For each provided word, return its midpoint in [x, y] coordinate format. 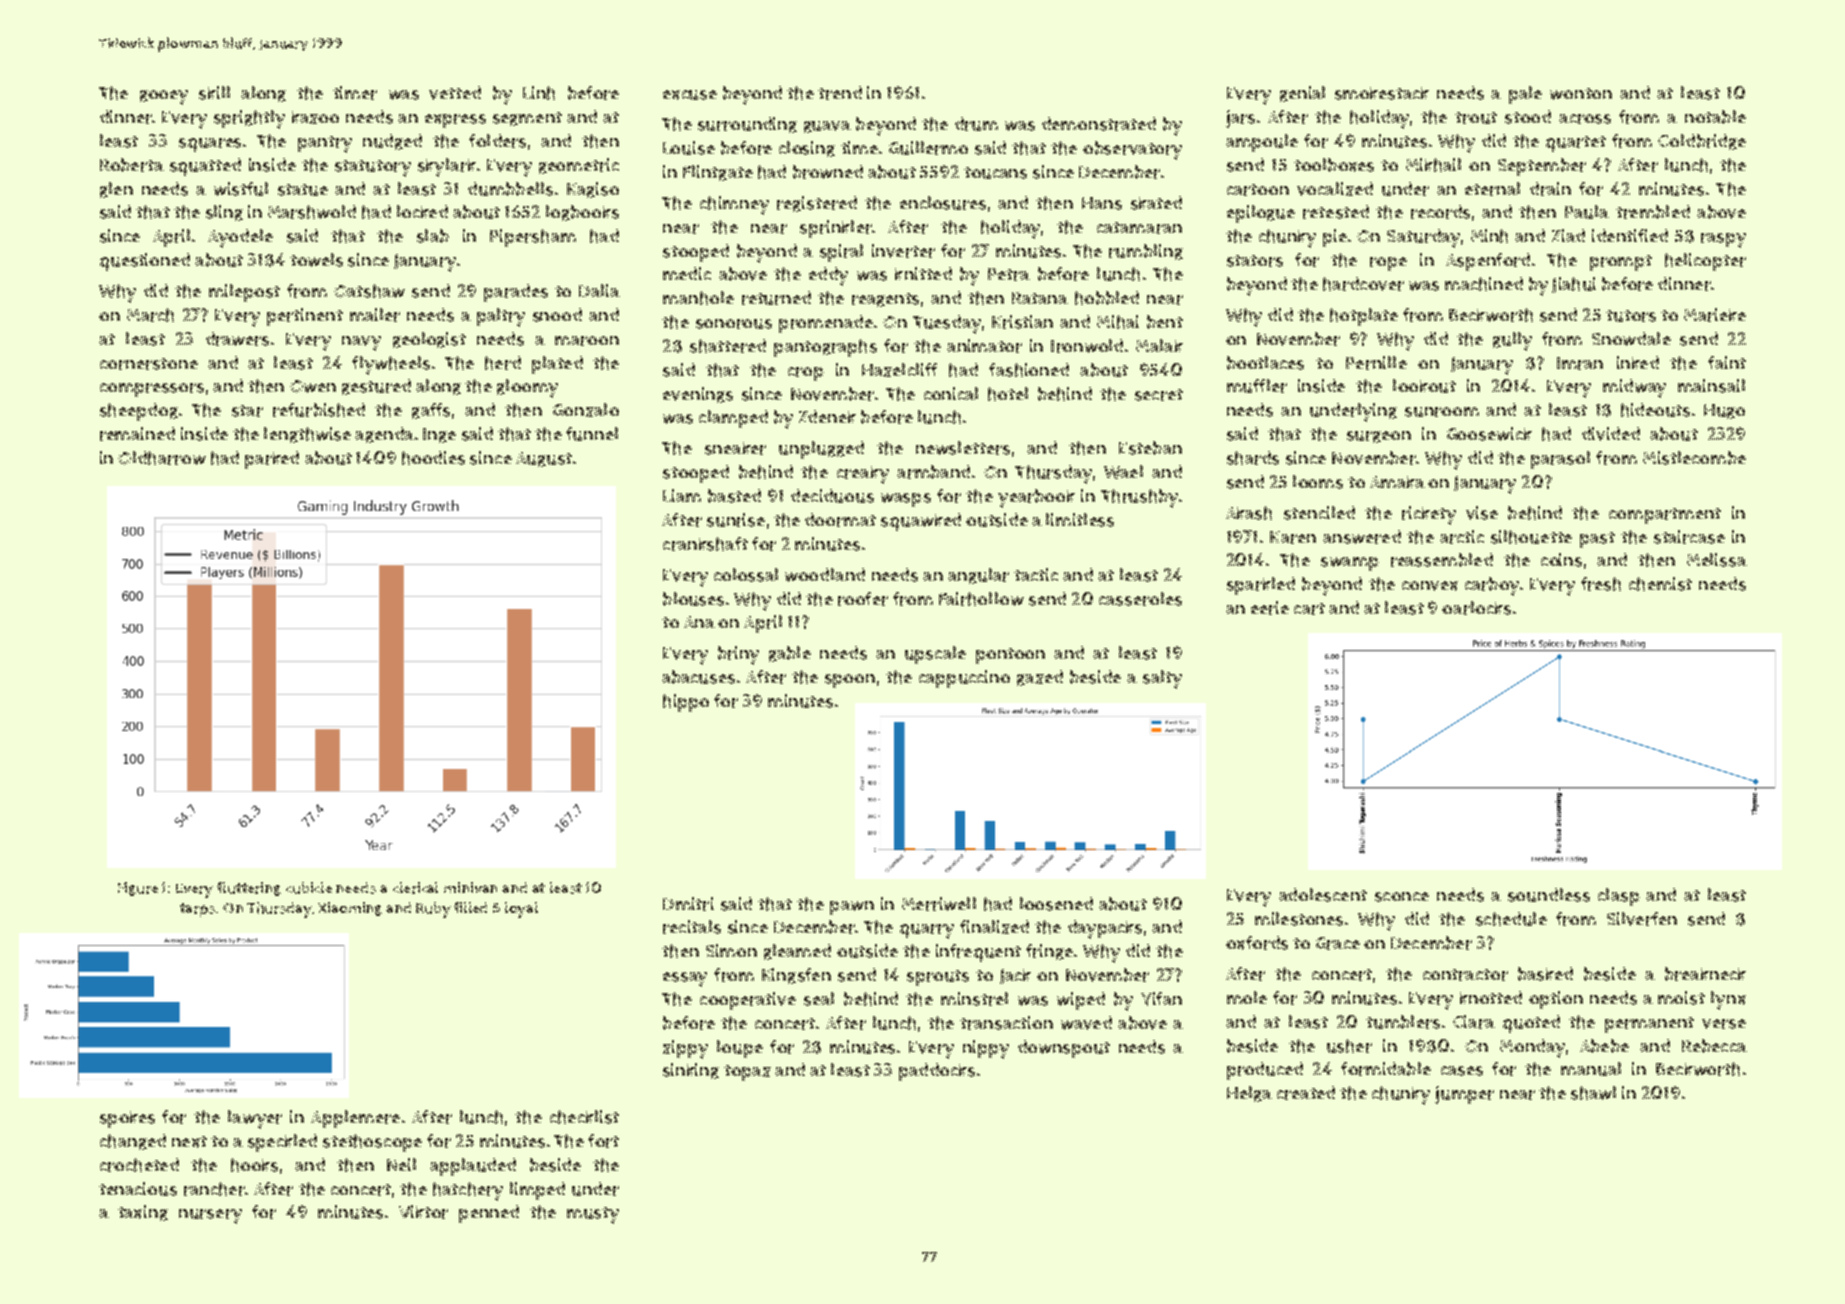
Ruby [433, 910]
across [1585, 119]
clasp [1619, 897]
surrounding [747, 125]
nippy [986, 1049]
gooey [164, 97]
